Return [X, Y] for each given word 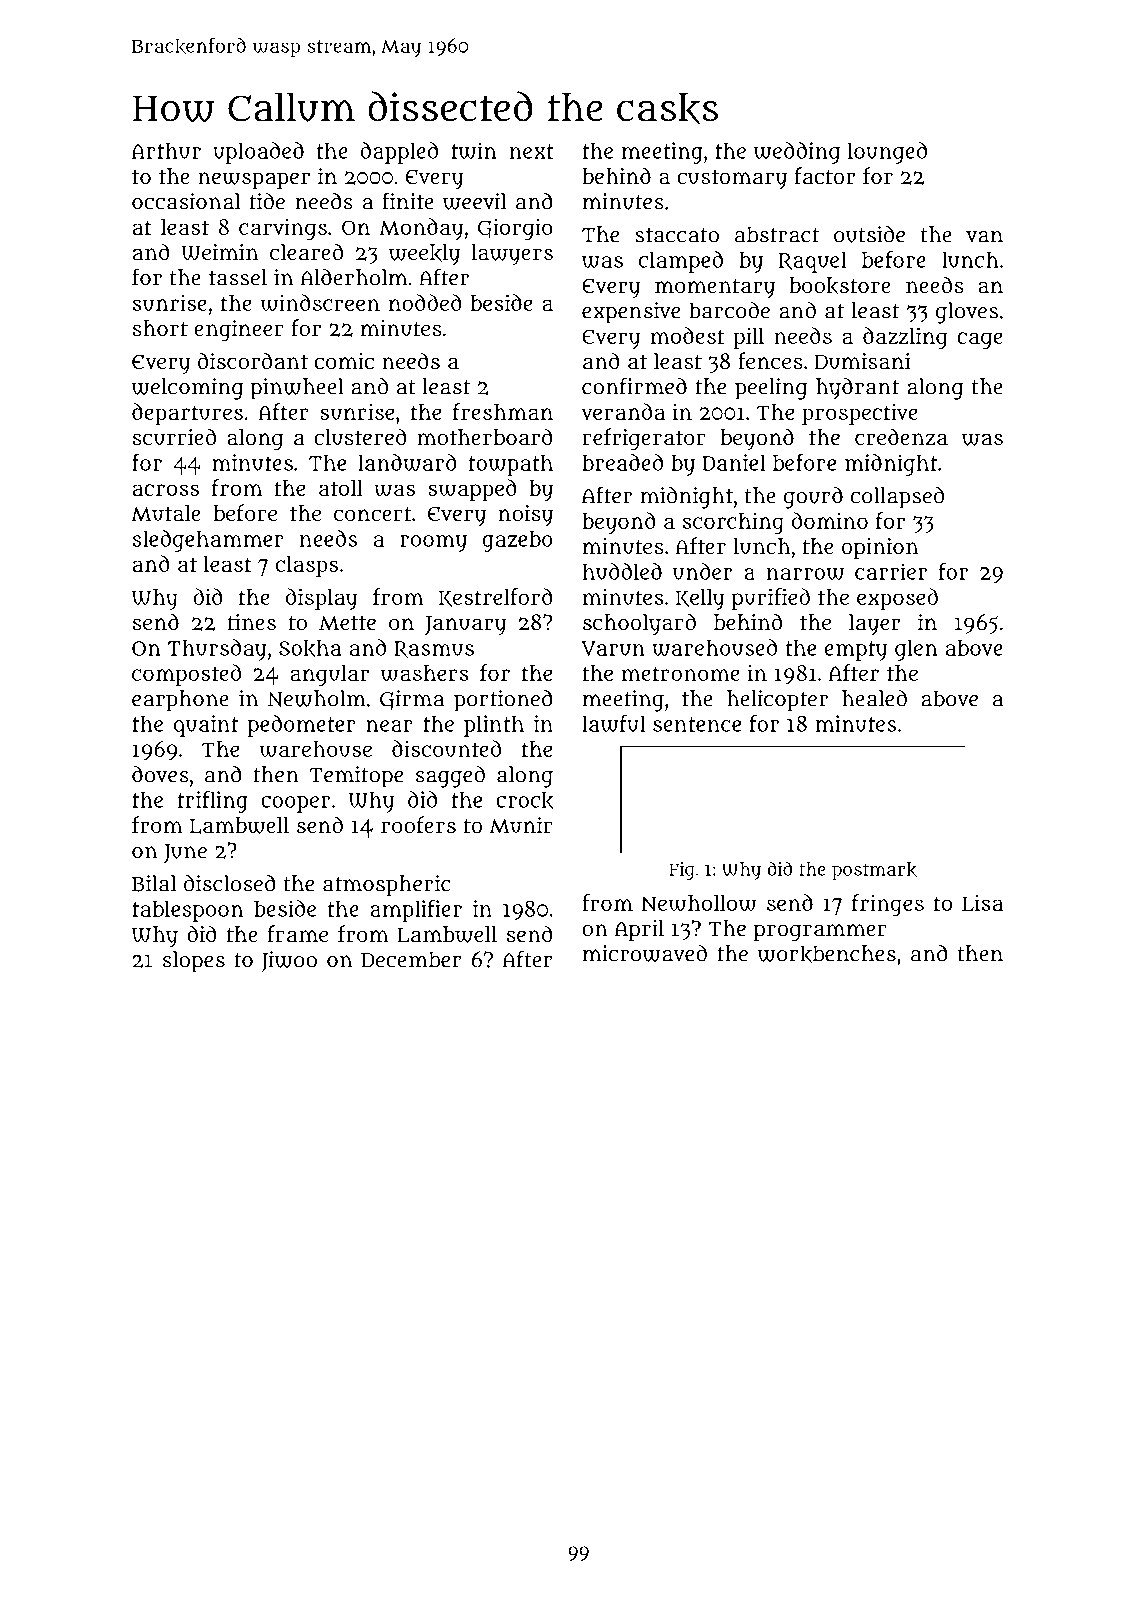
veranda [623, 411]
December [411, 959]
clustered [360, 437]
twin [473, 150]
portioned [503, 701]
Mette [347, 623]
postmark [874, 871]
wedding [797, 153]
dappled [399, 153]
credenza [901, 437]
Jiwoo [289, 961]
